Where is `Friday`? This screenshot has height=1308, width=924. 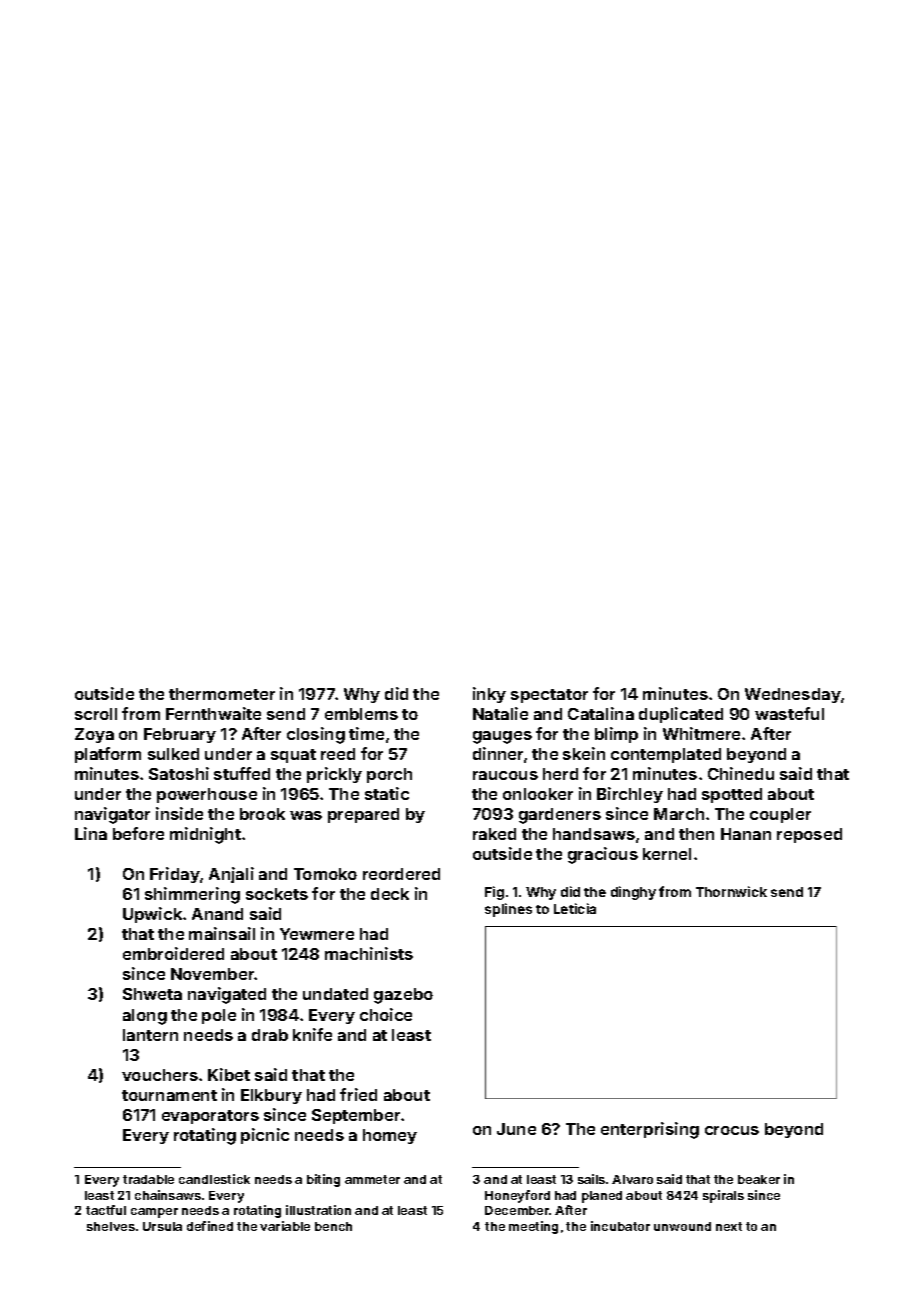 Friday is located at coordinates (175, 875).
